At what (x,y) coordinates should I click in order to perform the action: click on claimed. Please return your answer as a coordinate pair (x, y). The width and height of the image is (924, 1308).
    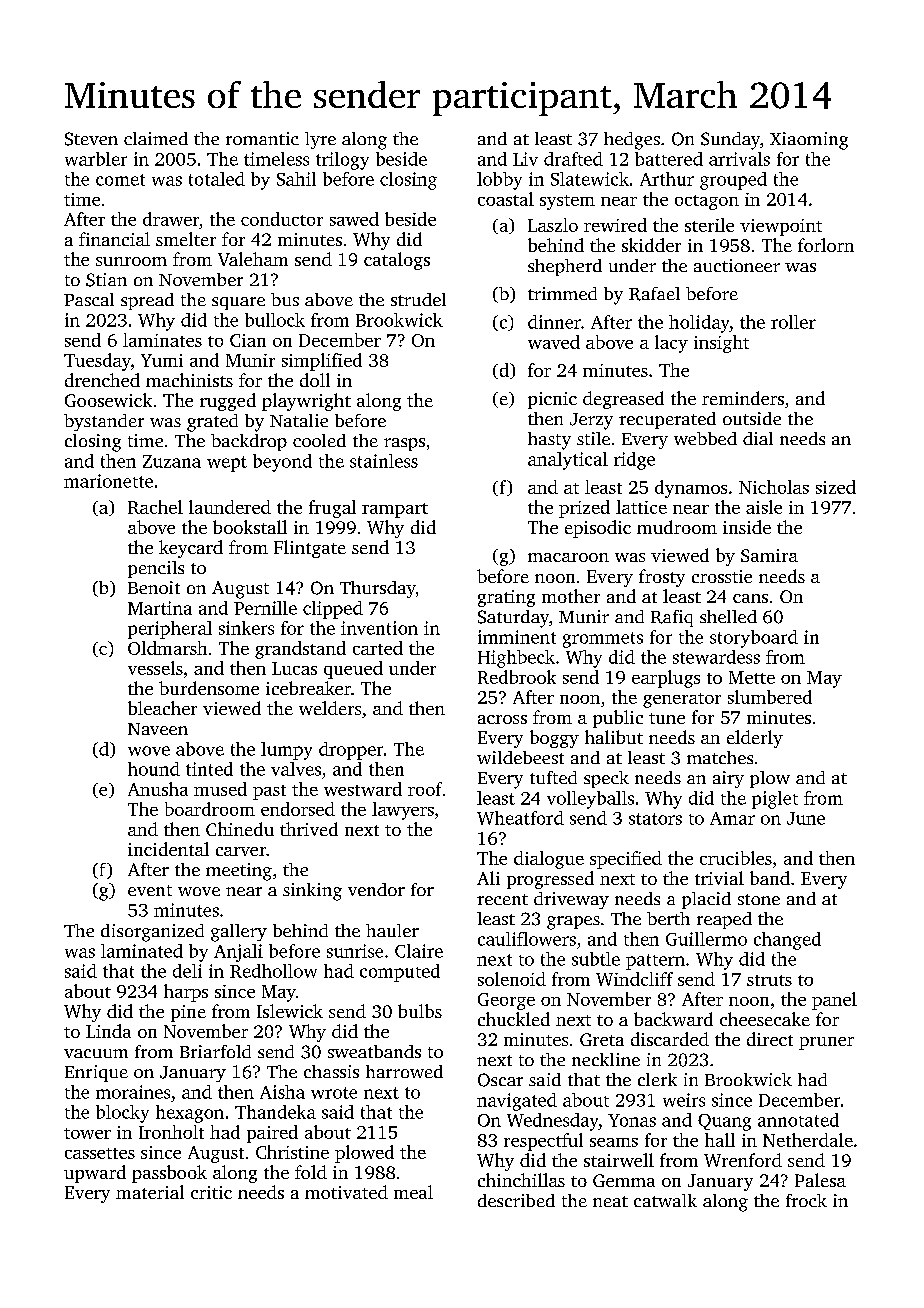
    Looking at the image, I should click on (156, 138).
